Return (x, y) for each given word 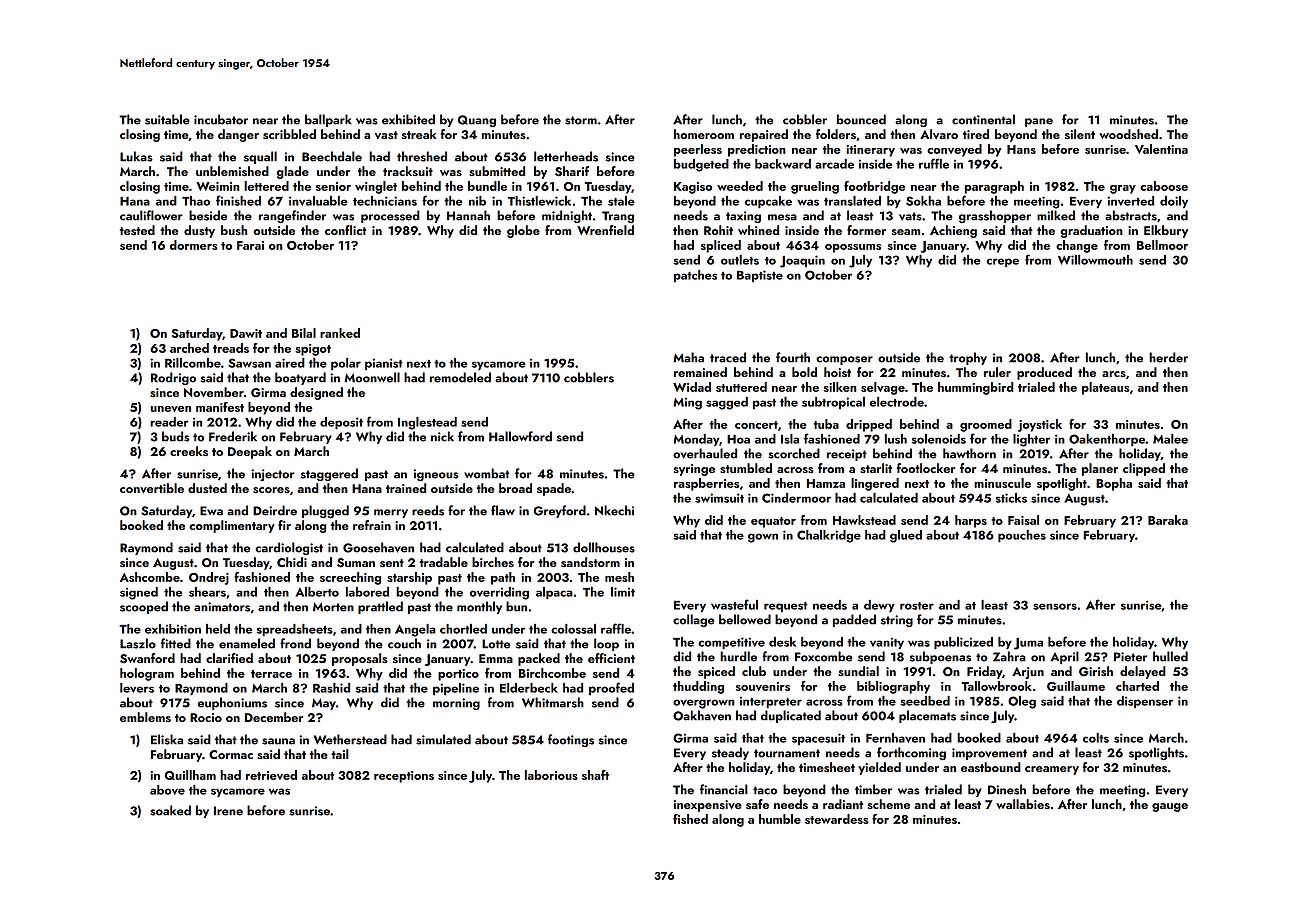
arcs (1114, 374)
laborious (551, 775)
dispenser (1145, 702)
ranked (340, 333)
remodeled (460, 377)
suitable (167, 119)
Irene (228, 811)
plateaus (1105, 388)
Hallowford (520, 436)
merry (391, 513)
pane (1039, 122)
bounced (861, 119)
